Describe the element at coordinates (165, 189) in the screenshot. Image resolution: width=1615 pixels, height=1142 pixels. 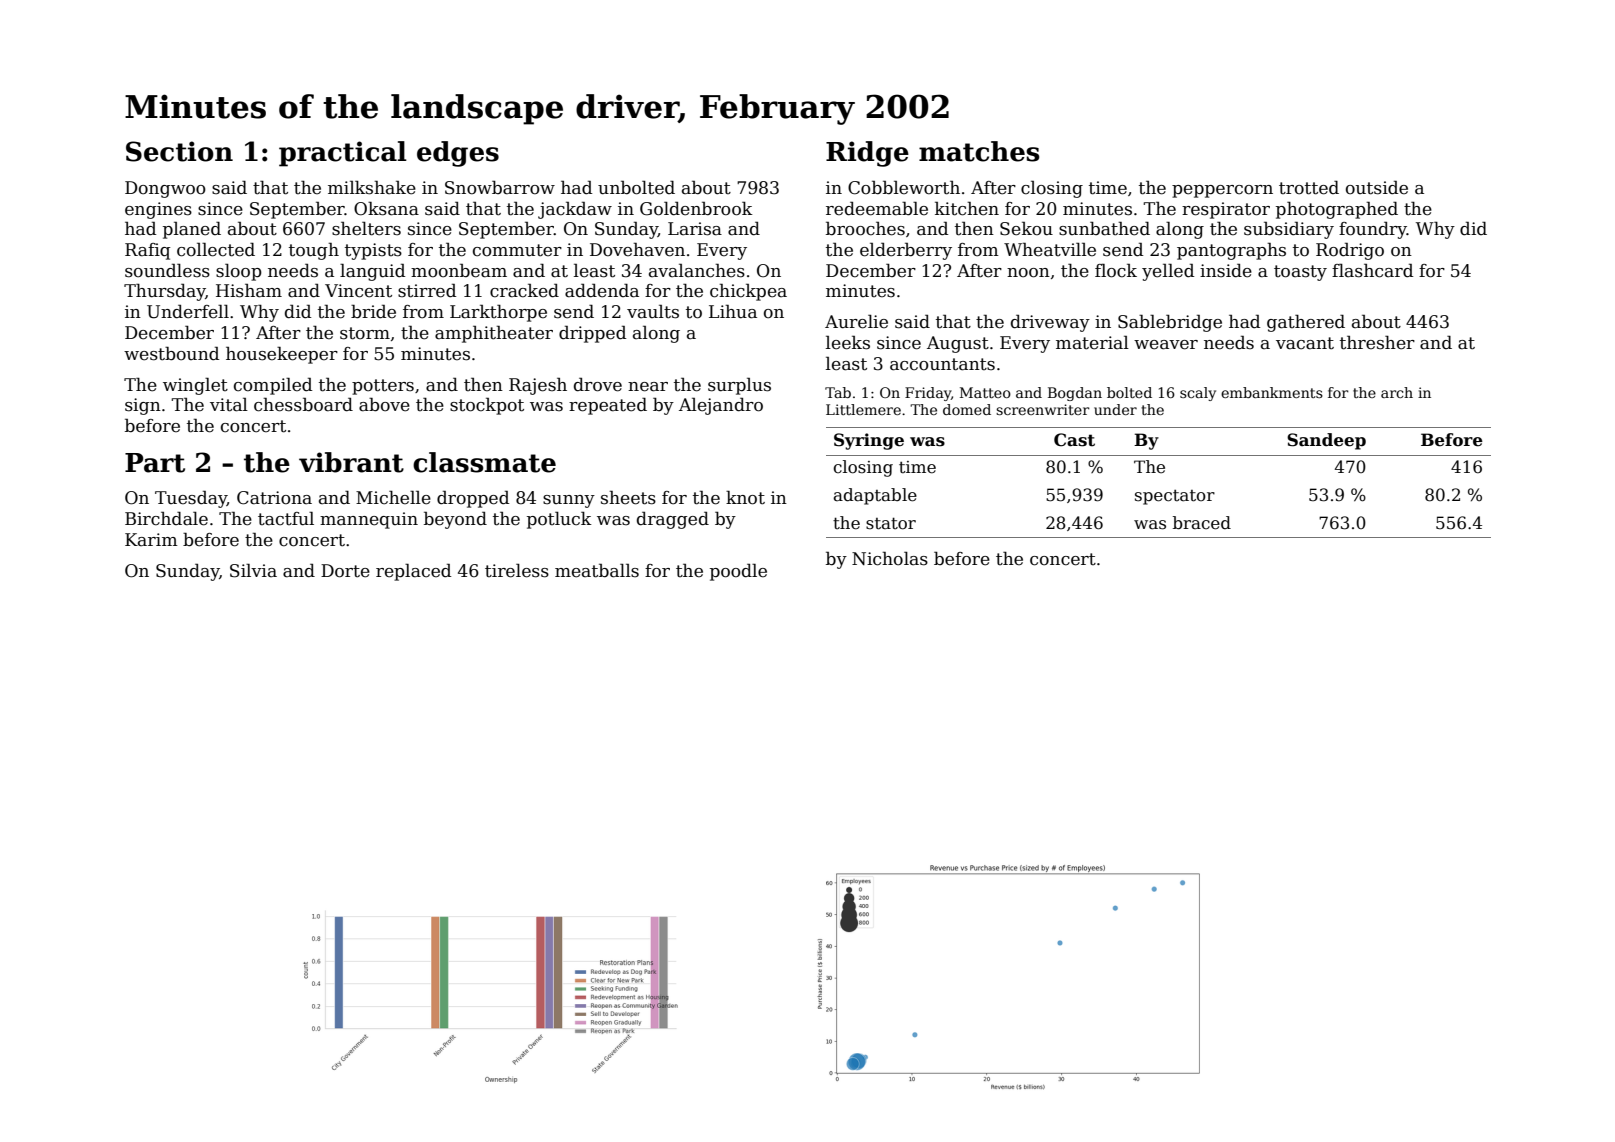
I see `Dongwoo` at that location.
